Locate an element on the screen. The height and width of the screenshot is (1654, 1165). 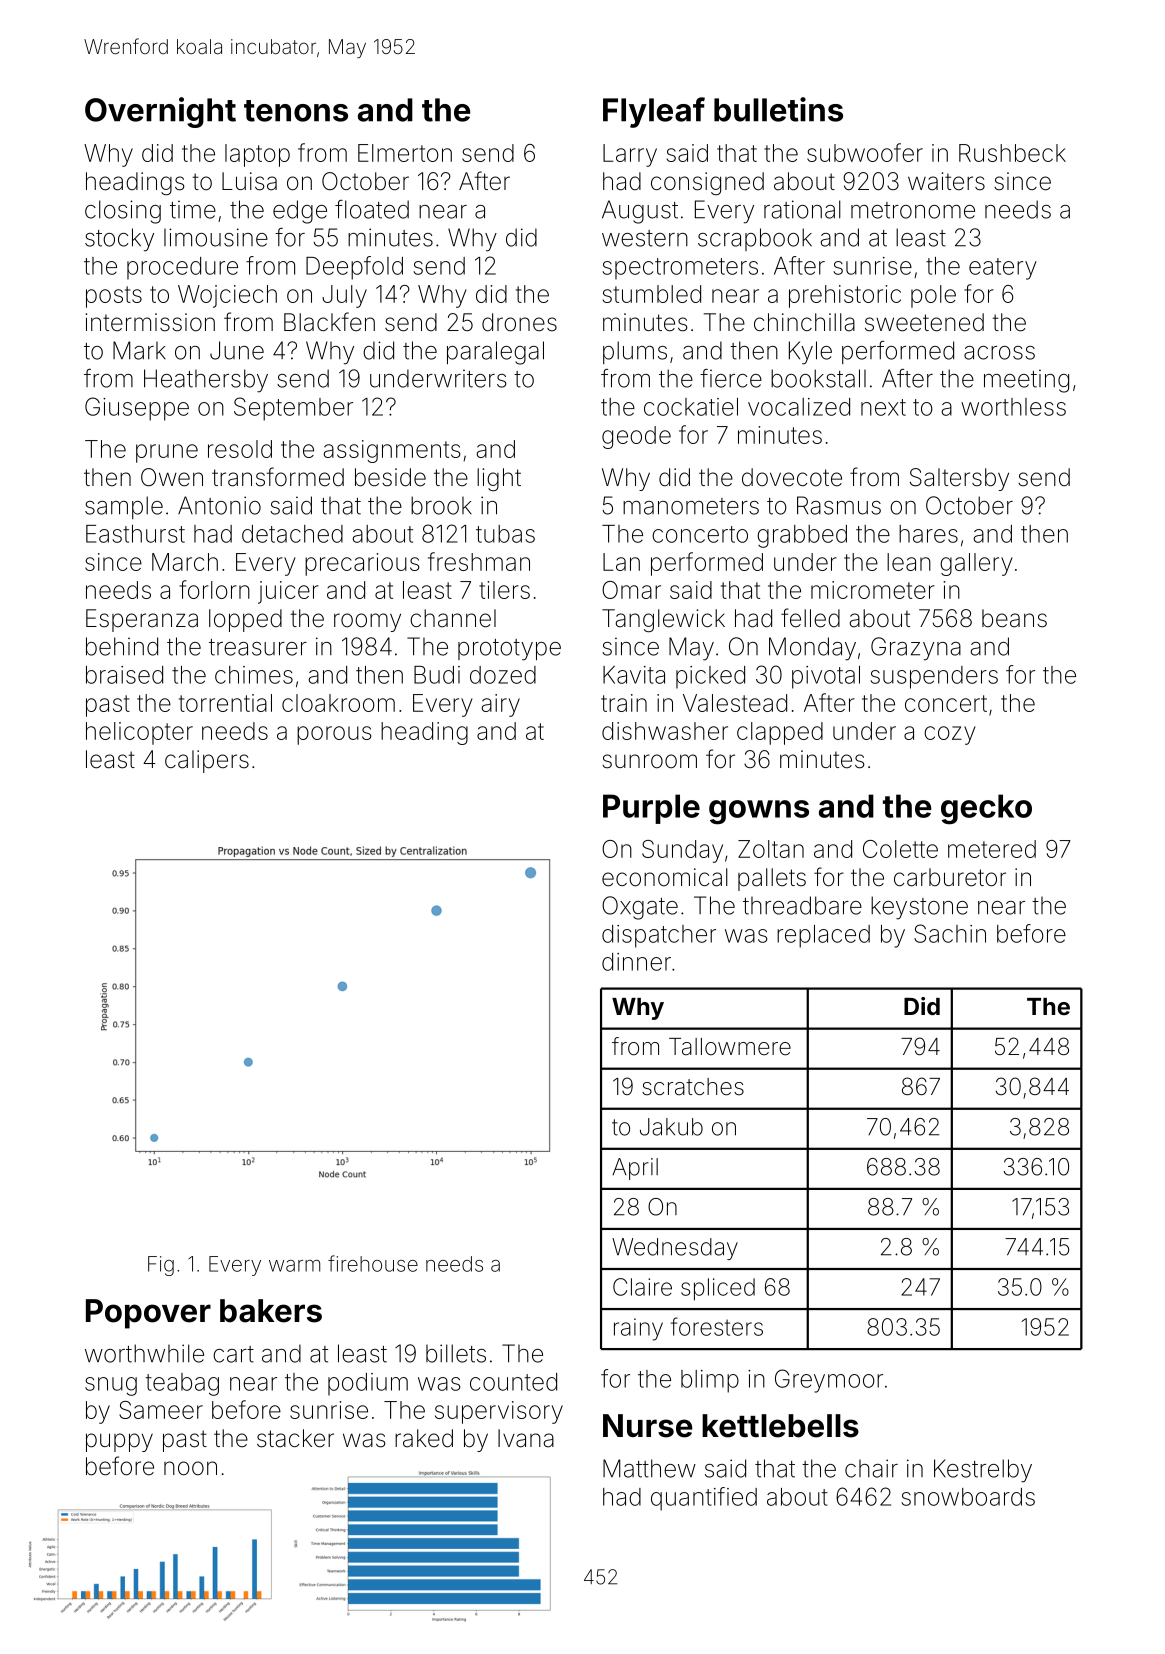
braised is located at coordinates (124, 675).
